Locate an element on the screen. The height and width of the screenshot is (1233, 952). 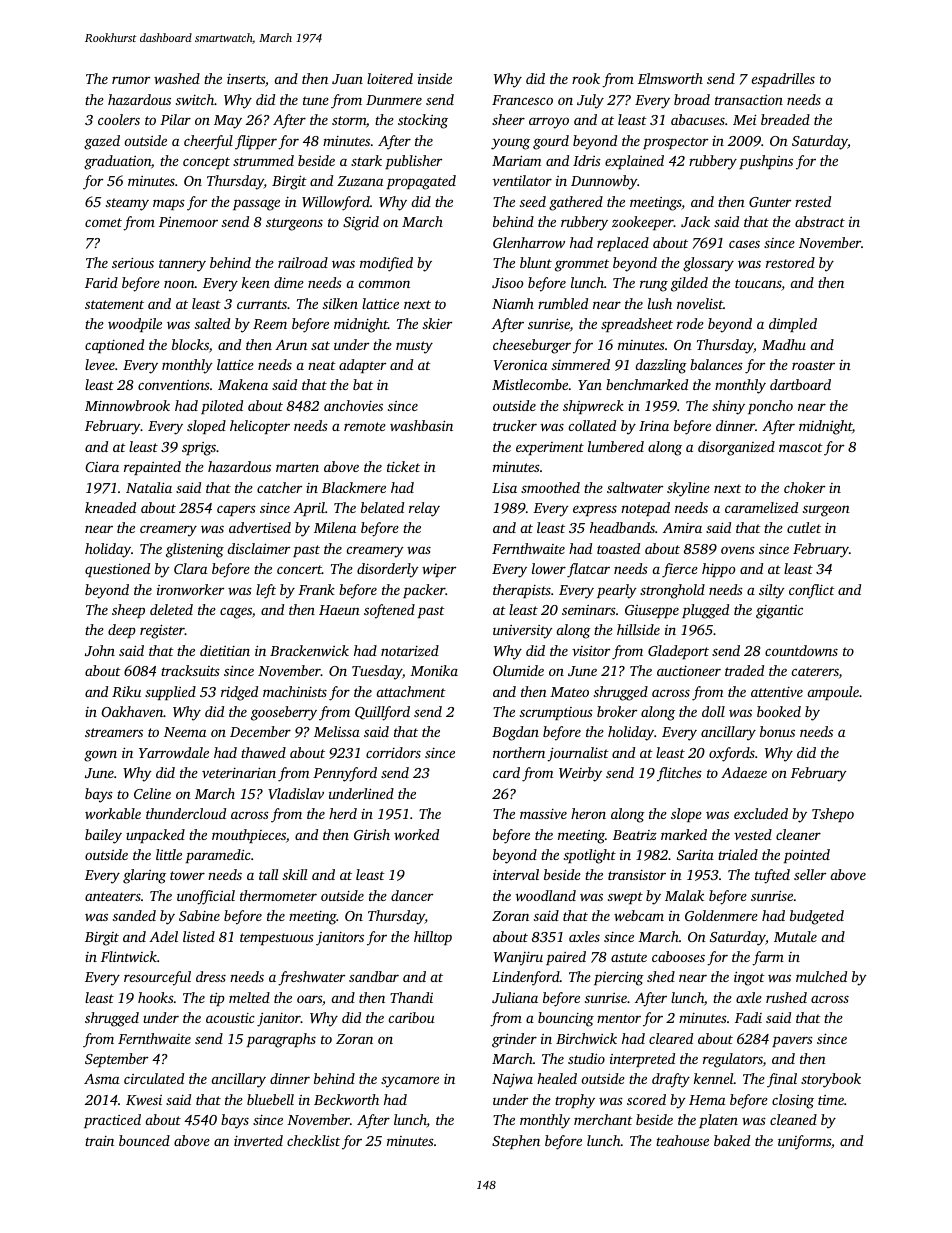
Gunter is located at coordinates (770, 202).
